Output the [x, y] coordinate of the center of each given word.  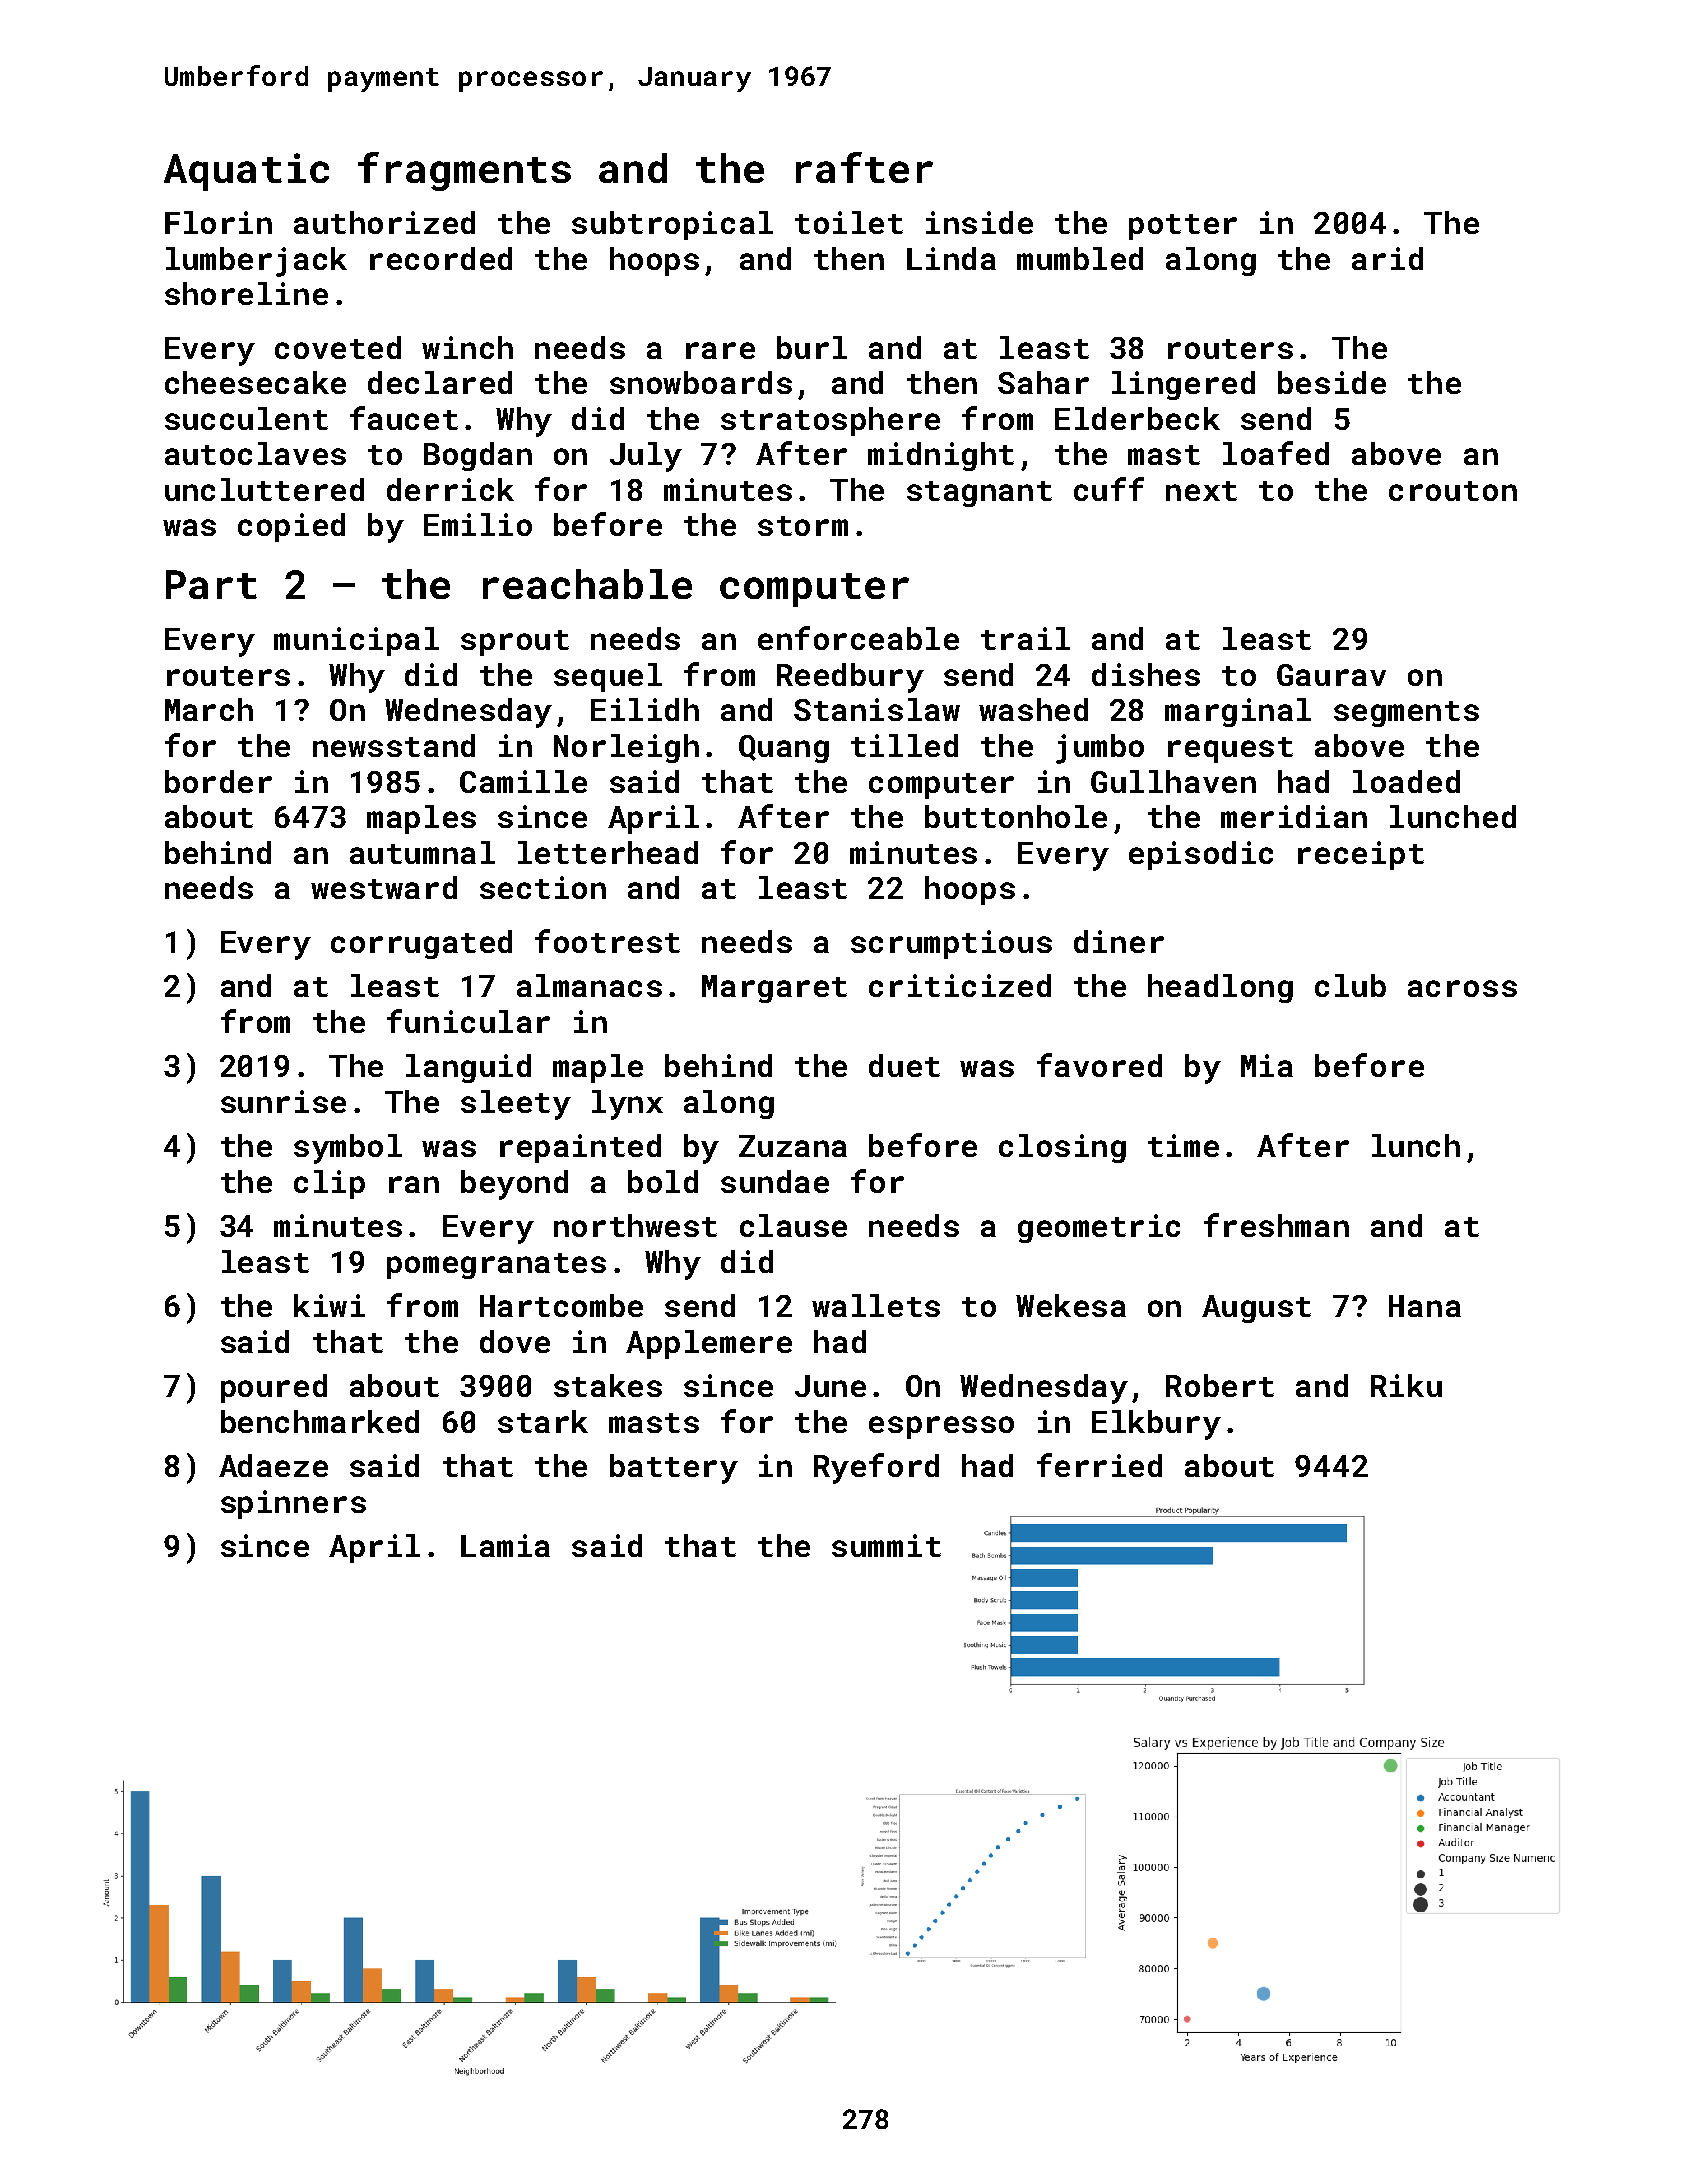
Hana [1425, 1306]
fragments [464, 171]
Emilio [478, 524]
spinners [293, 1504]
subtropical [672, 225]
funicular [468, 1021]
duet [904, 1065]
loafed [1276, 453]
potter [1183, 227]
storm [803, 526]
